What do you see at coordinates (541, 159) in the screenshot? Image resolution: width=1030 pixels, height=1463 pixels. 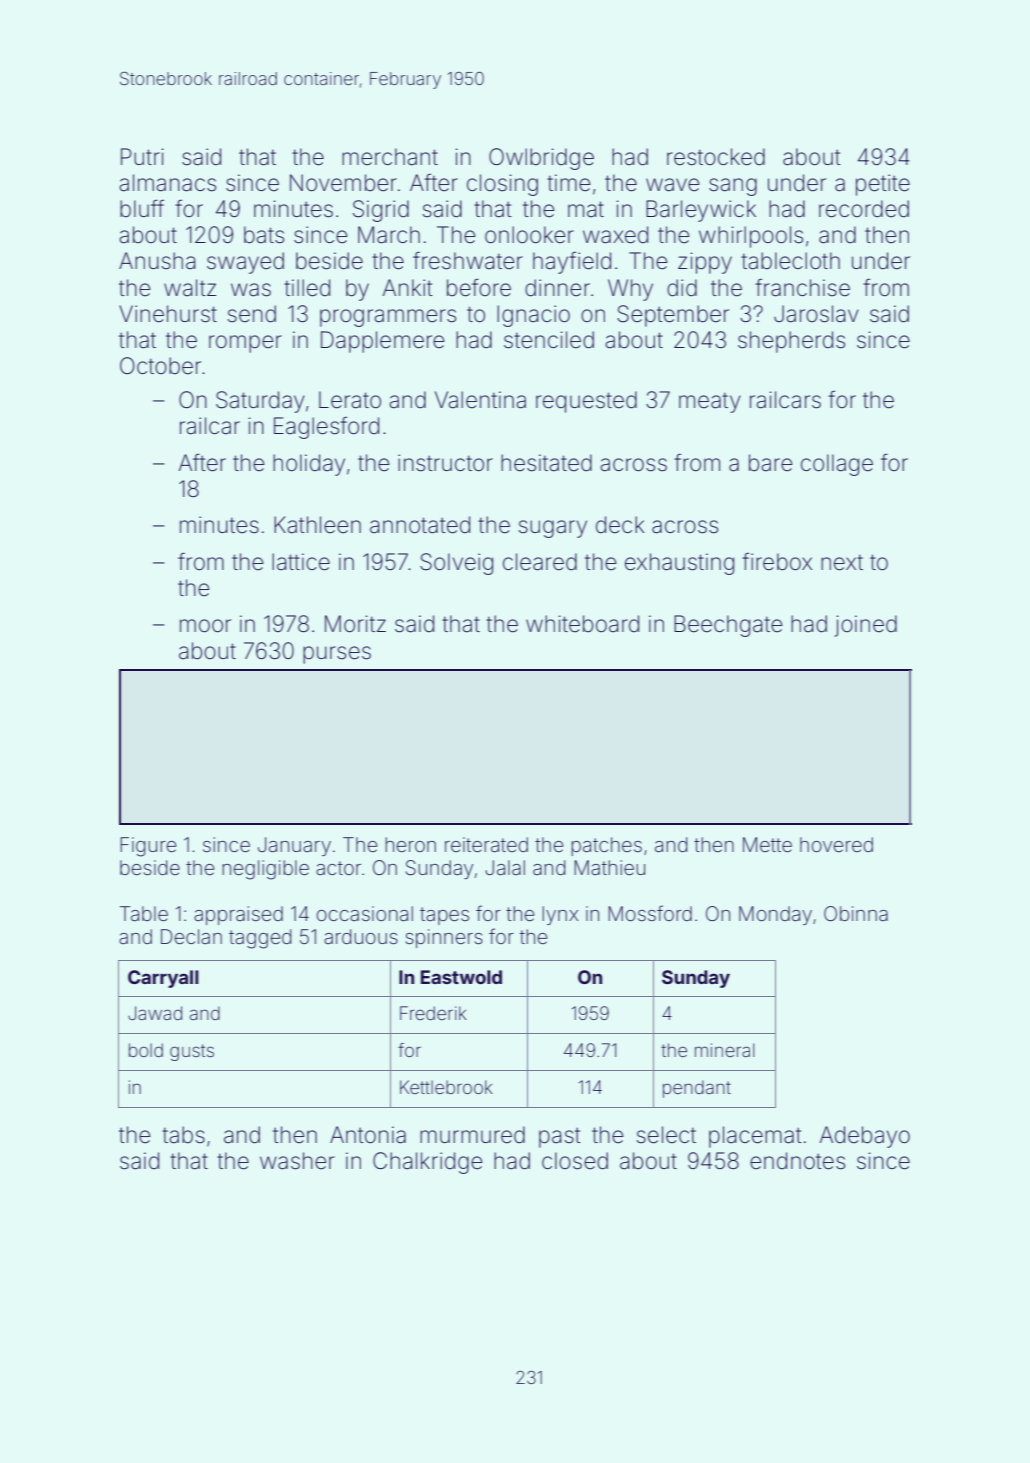 I see `Owlbridge` at bounding box center [541, 159].
